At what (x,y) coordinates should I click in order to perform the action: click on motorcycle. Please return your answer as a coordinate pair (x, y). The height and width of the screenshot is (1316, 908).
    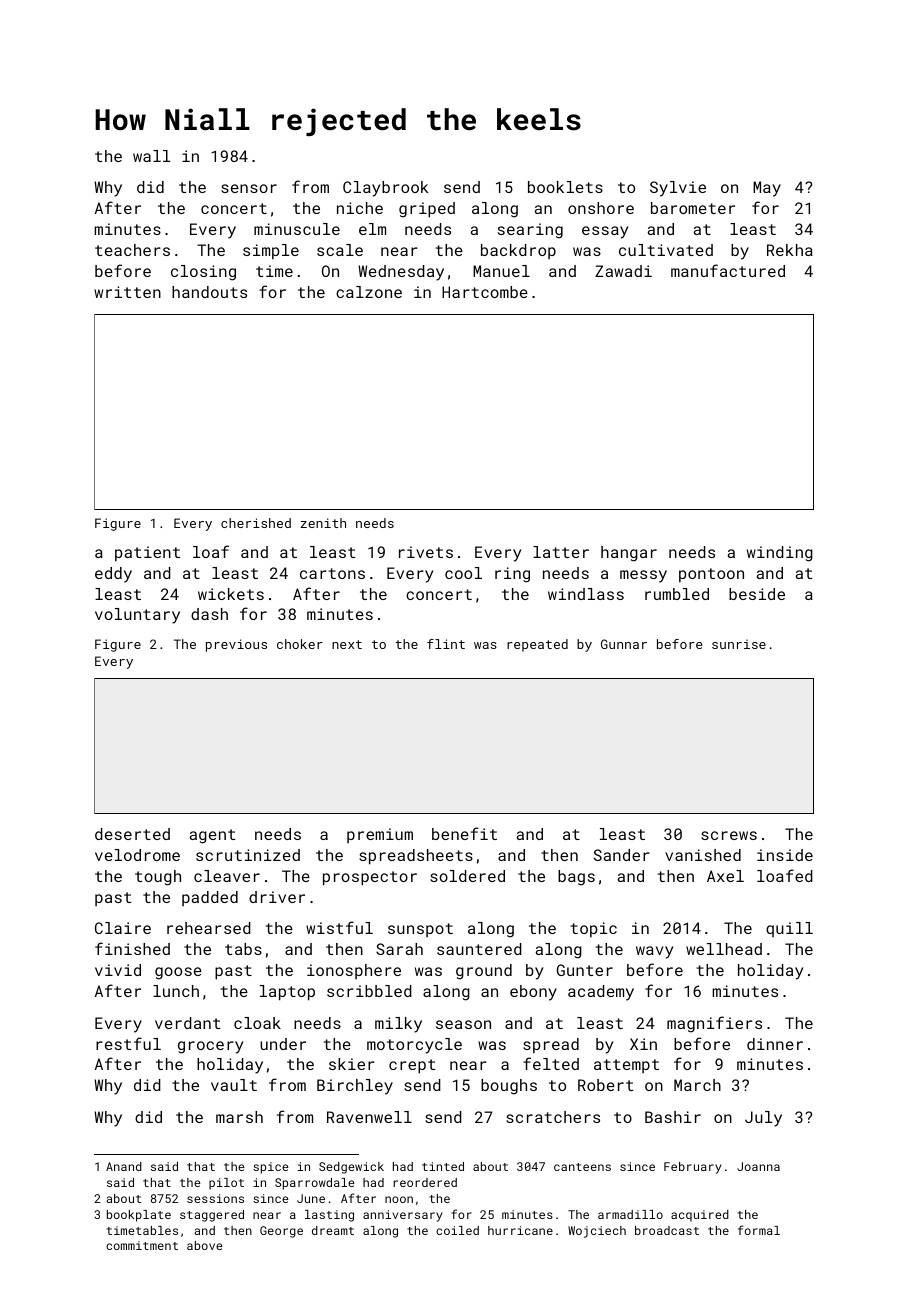
    Looking at the image, I should click on (414, 1046).
